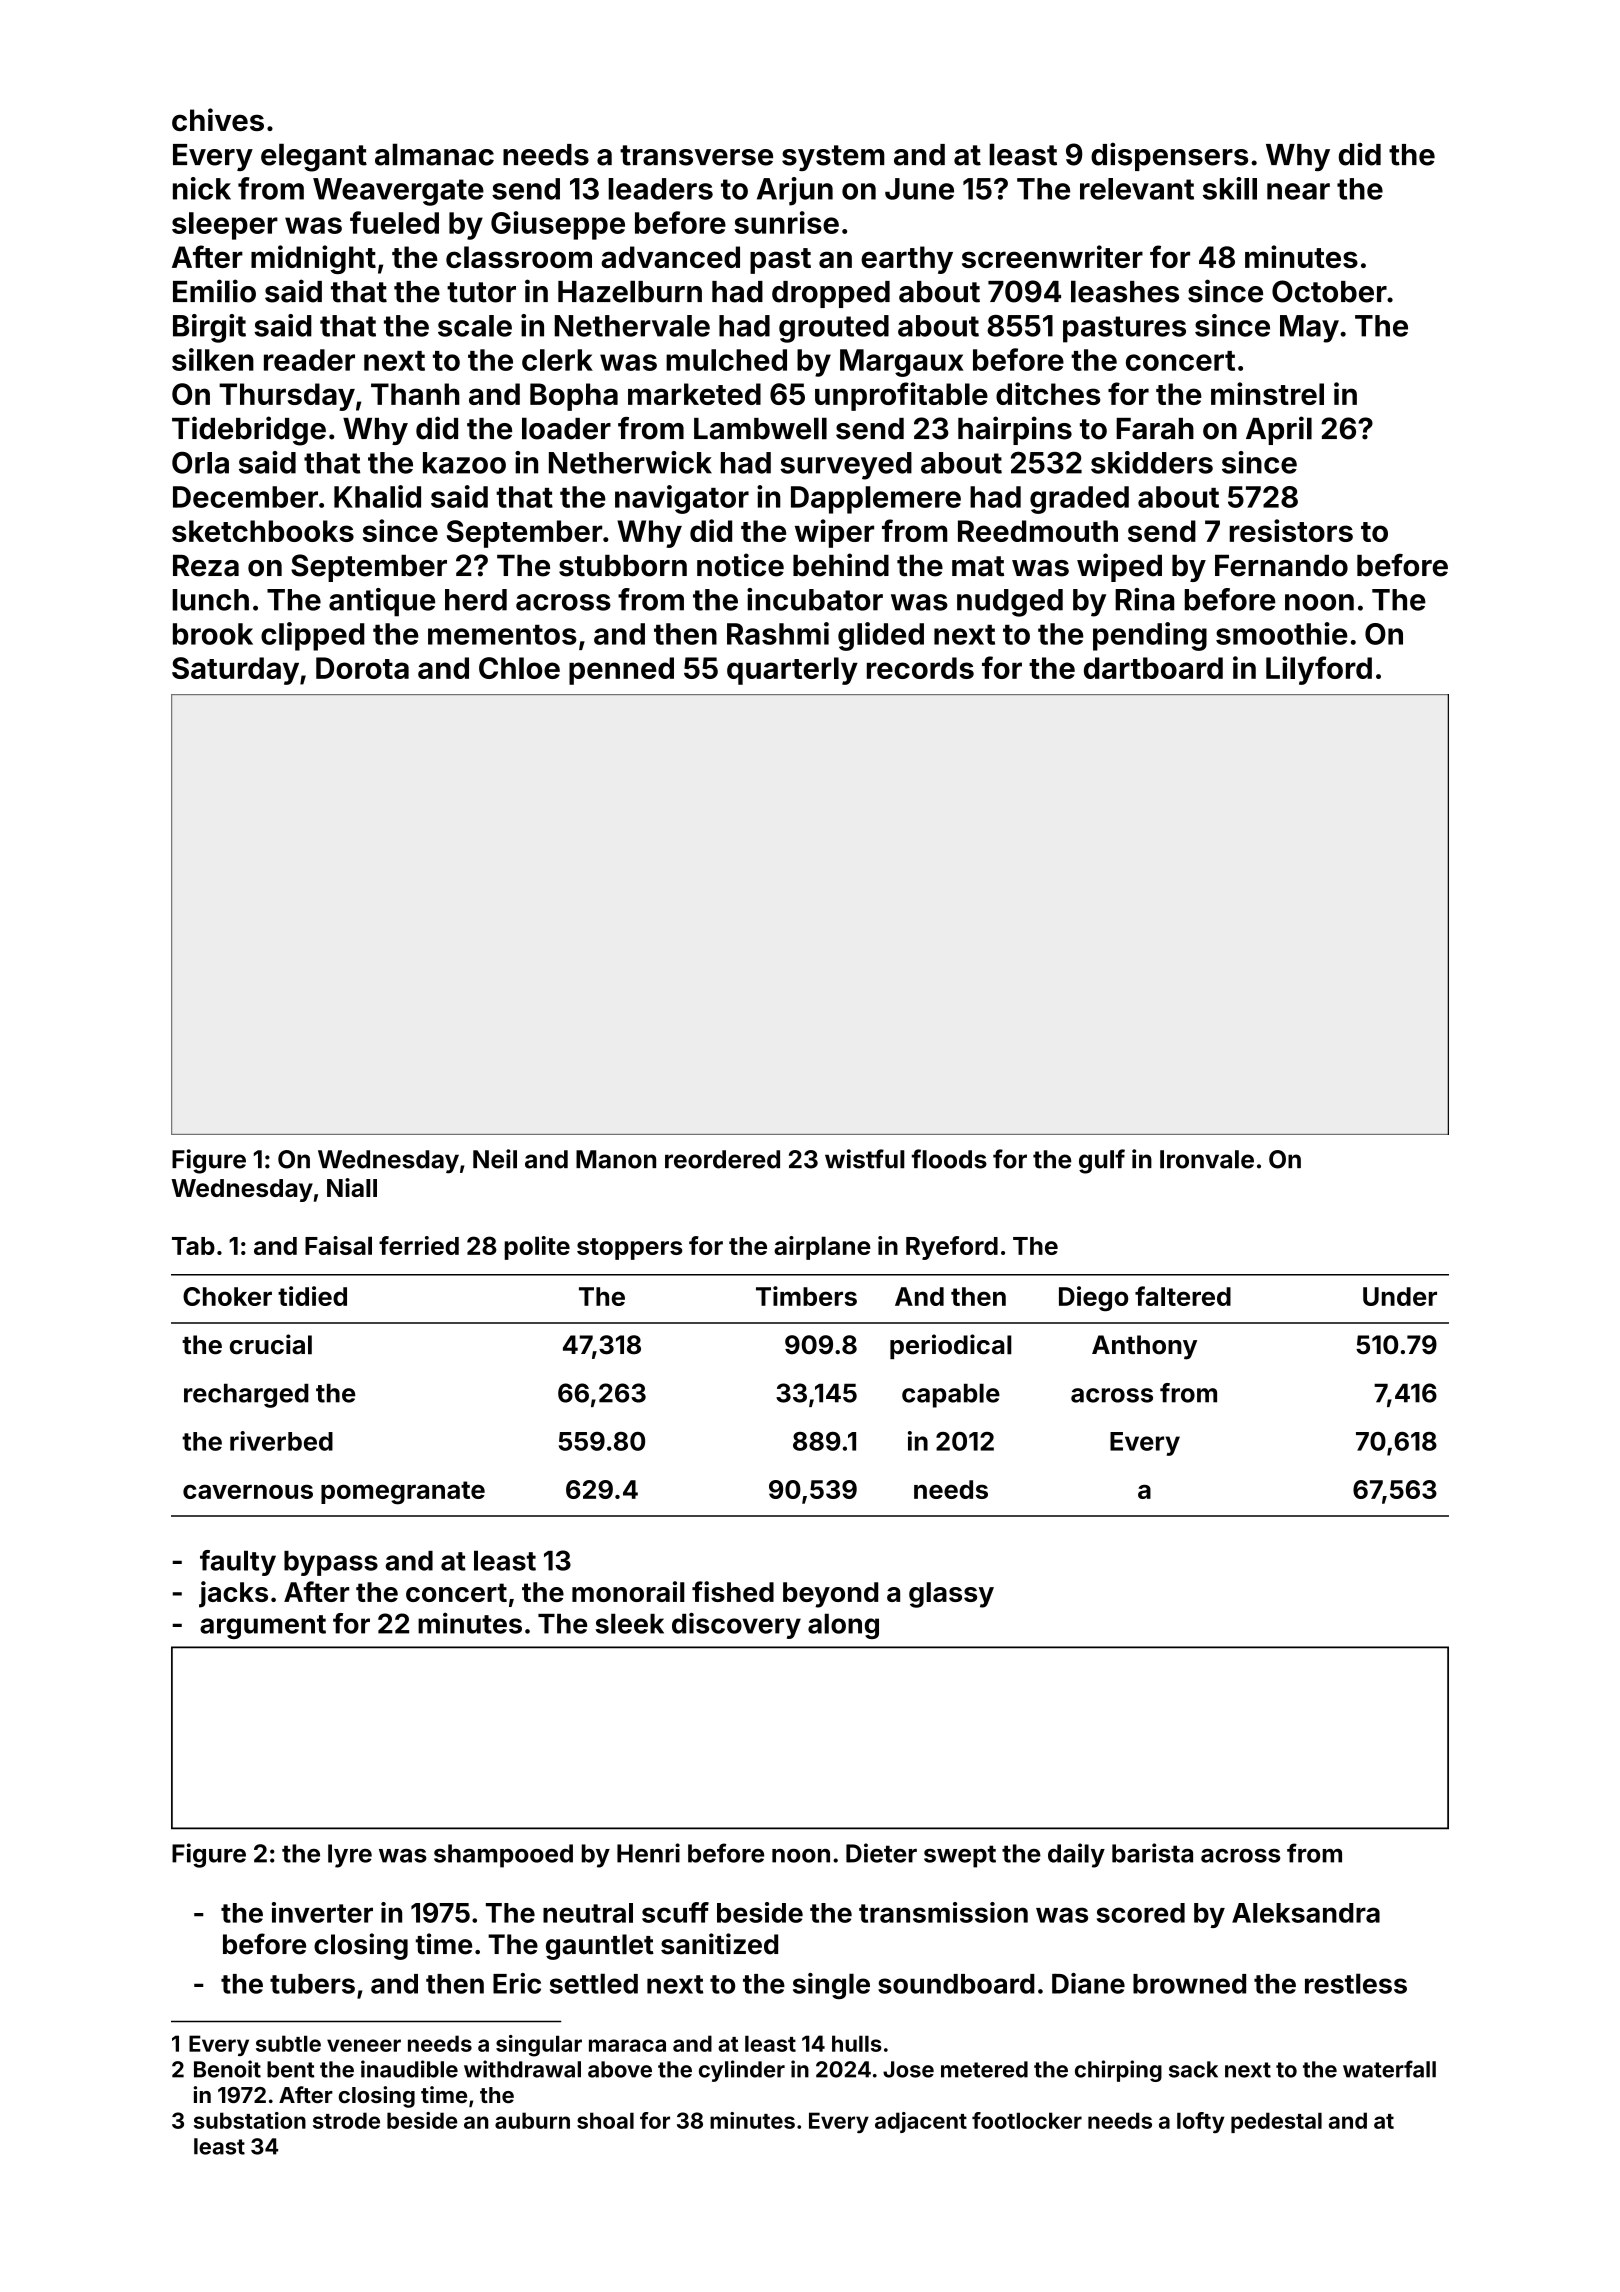 The height and width of the screenshot is (2292, 1620). What do you see at coordinates (517, 1983) in the screenshot?
I see `Eric` at bounding box center [517, 1983].
